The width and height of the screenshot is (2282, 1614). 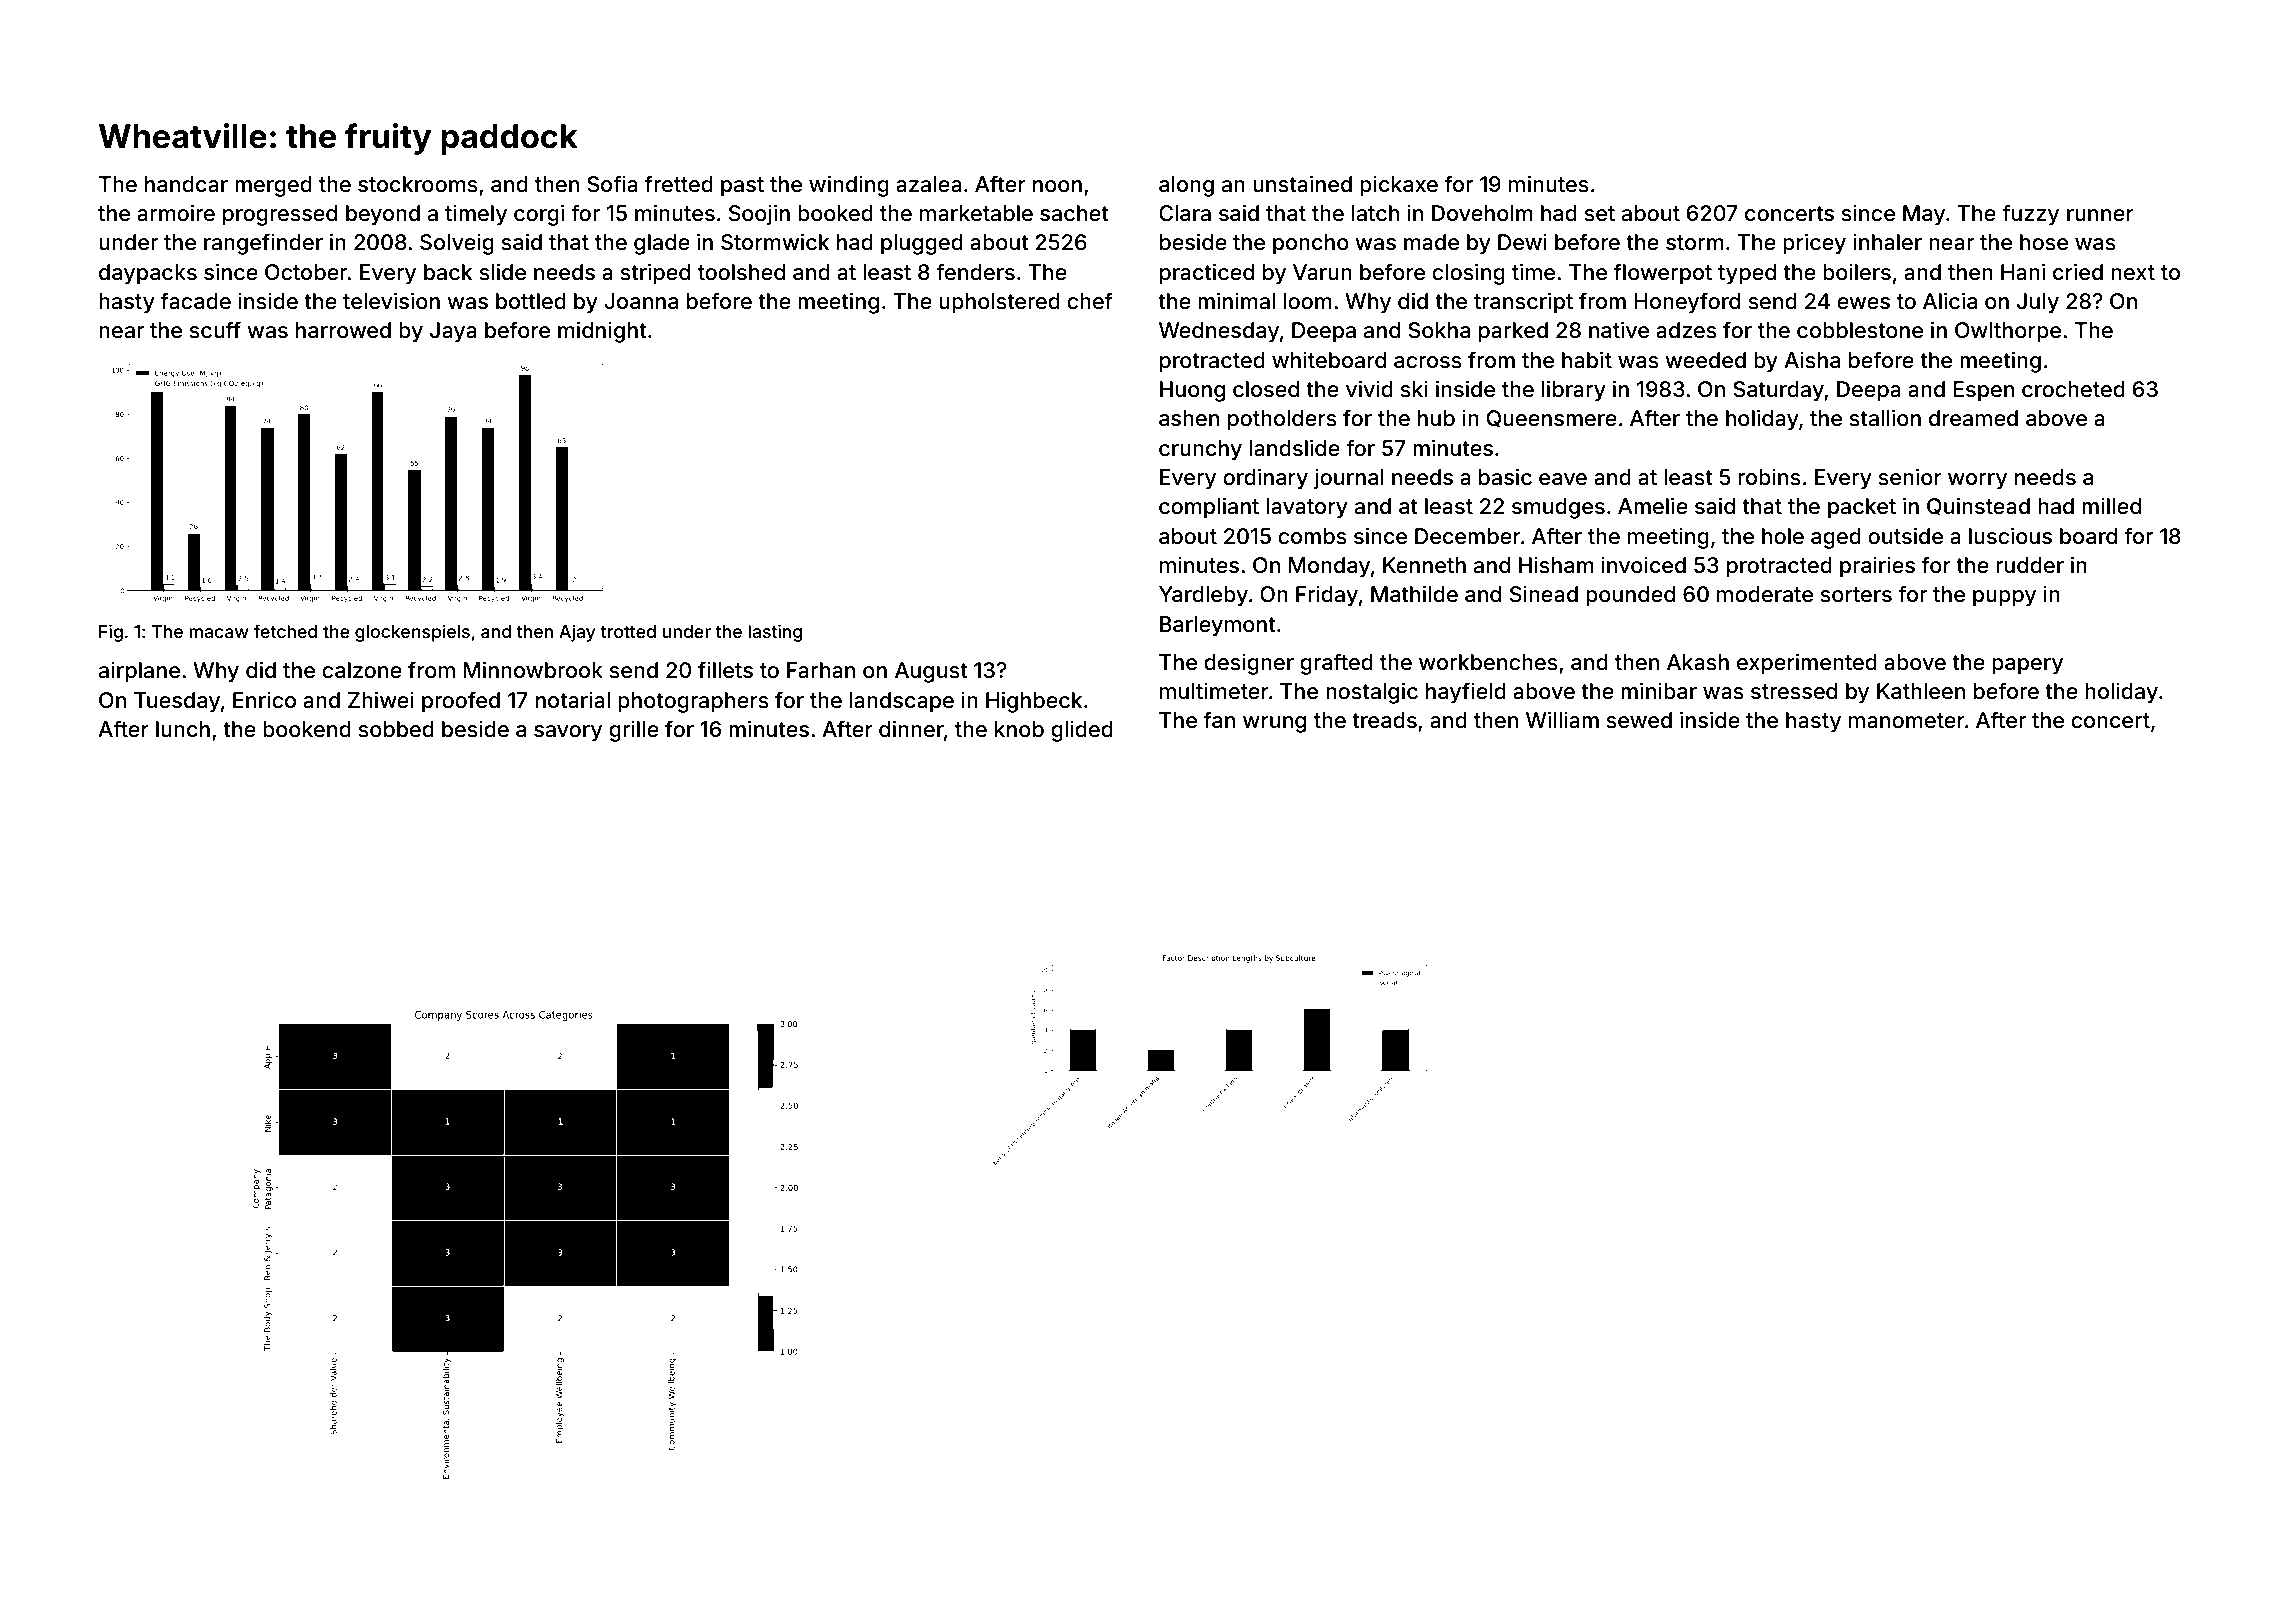 I want to click on smudges, so click(x=1558, y=508).
